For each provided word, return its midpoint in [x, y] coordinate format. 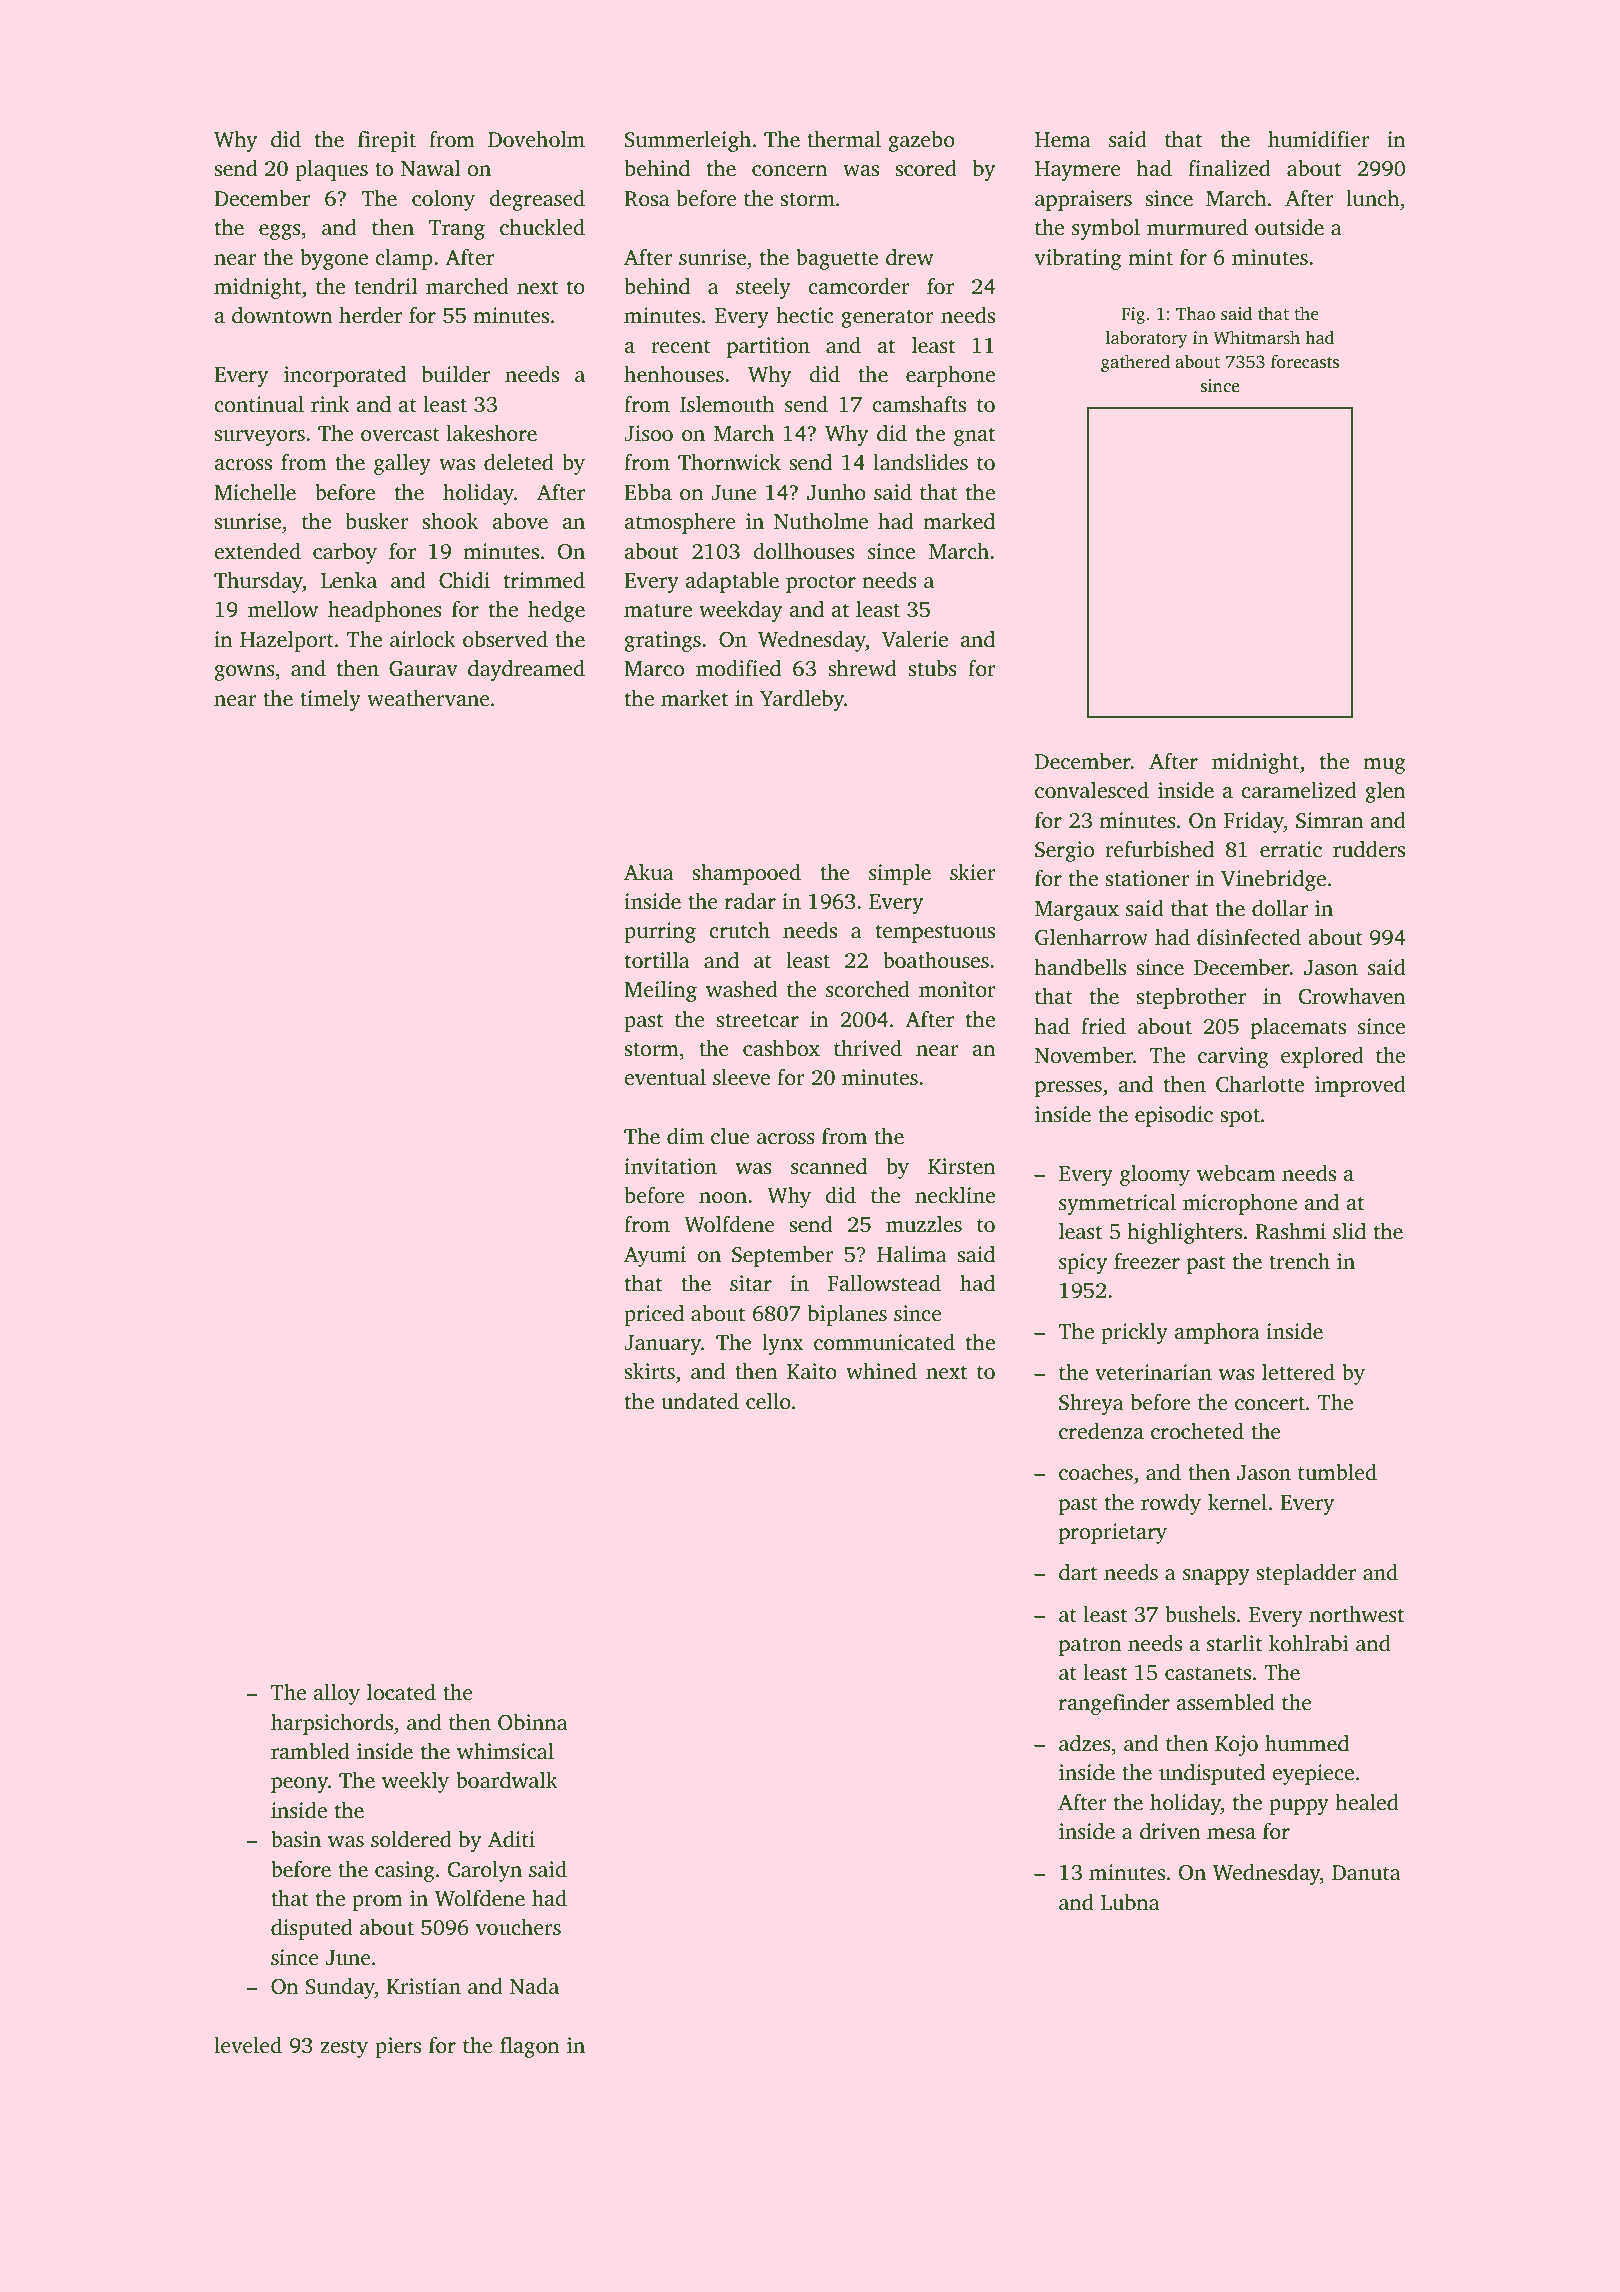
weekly [415, 1782]
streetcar [757, 1021]
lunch [1373, 198]
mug [1384, 766]
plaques [331, 170]
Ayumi [655, 1256]
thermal [844, 139]
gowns [244, 673]
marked [959, 521]
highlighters [1184, 1233]
